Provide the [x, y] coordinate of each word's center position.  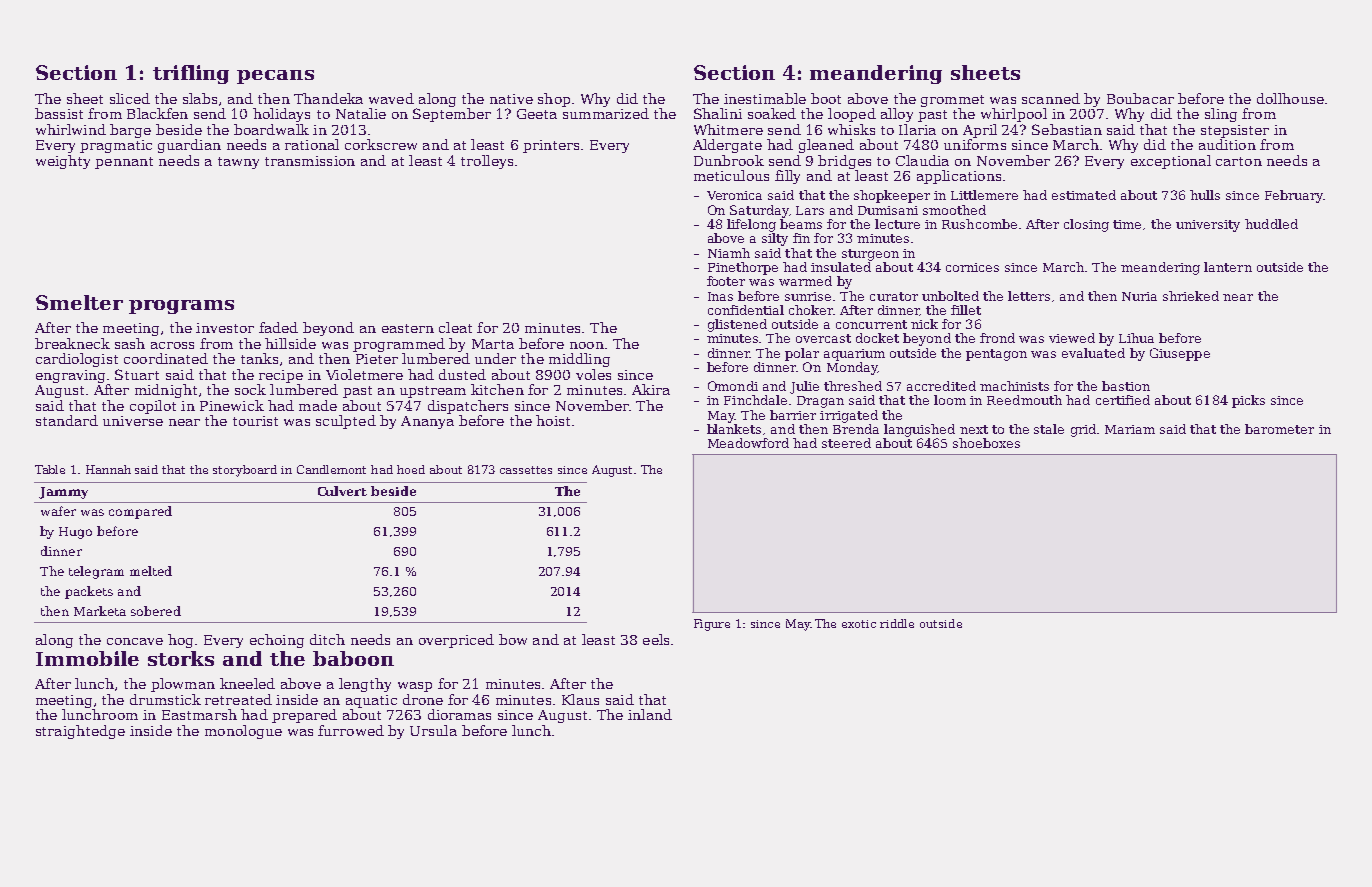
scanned [1051, 98]
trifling [191, 74]
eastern [408, 328]
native [511, 99]
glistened [737, 325]
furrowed [351, 730]
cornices [972, 267]
